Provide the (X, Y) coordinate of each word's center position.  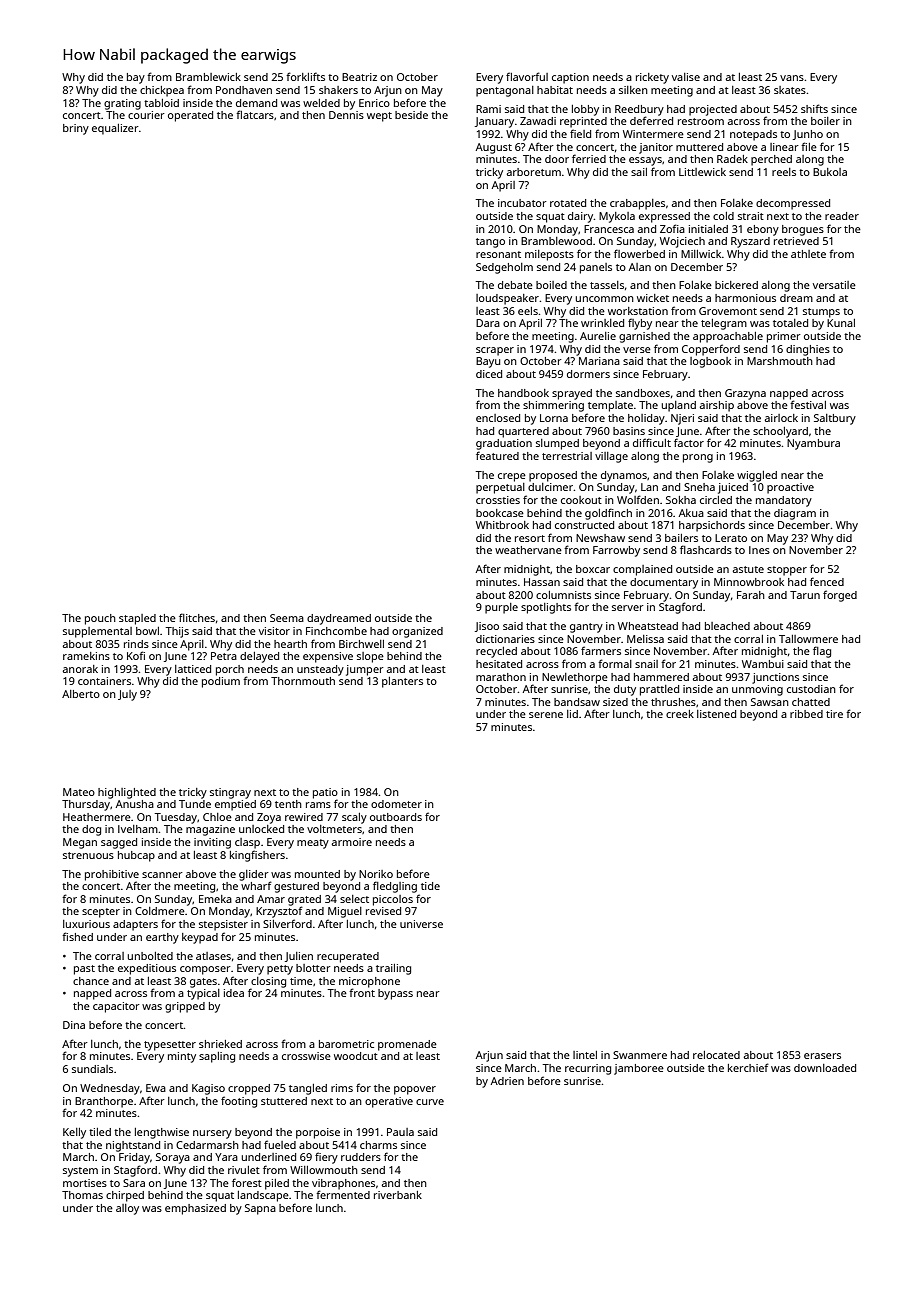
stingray (230, 793)
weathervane (528, 550)
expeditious (147, 969)
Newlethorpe (575, 678)
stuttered (284, 1101)
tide (430, 886)
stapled (137, 619)
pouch (100, 619)
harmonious (745, 298)
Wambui (763, 664)
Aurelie (598, 336)
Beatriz (359, 77)
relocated (716, 1055)
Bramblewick (208, 77)
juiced (733, 488)
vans (792, 78)
